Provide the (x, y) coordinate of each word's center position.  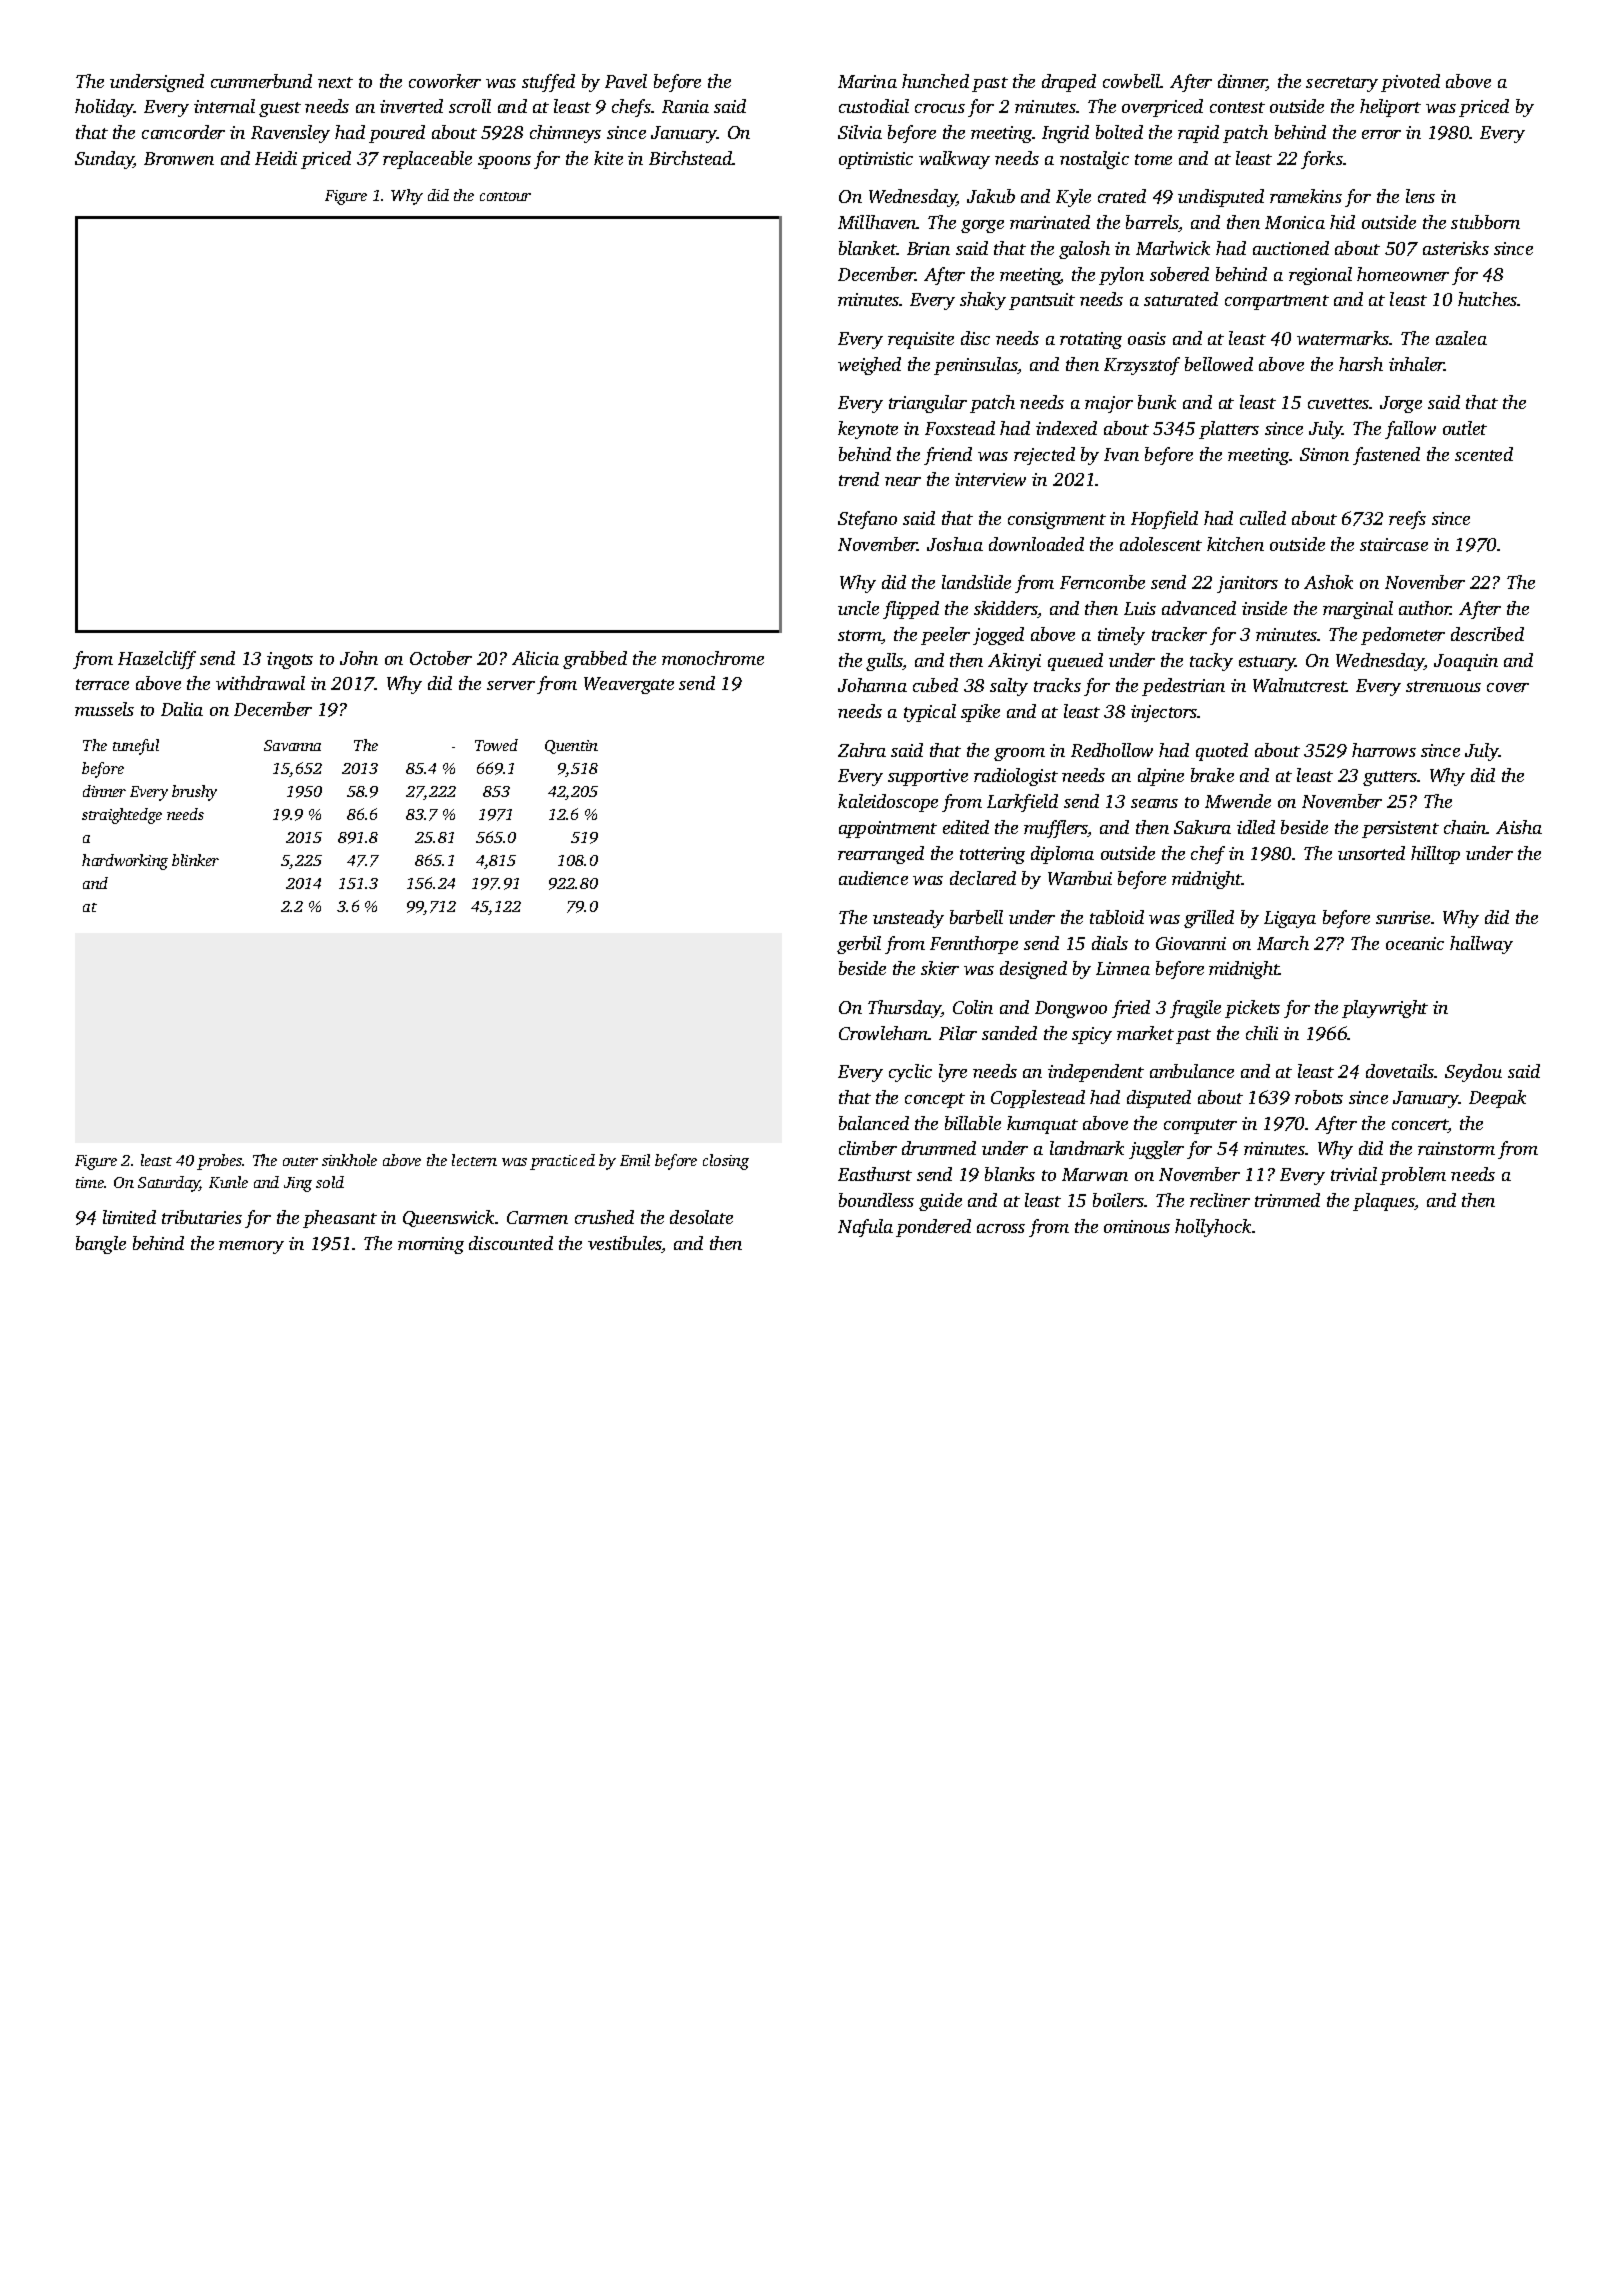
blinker (195, 860)
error (1381, 134)
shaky (983, 301)
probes (220, 1162)
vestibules (625, 1244)
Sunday (104, 160)
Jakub (991, 196)
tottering (992, 855)
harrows (1384, 750)
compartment (1277, 302)
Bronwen (179, 158)
